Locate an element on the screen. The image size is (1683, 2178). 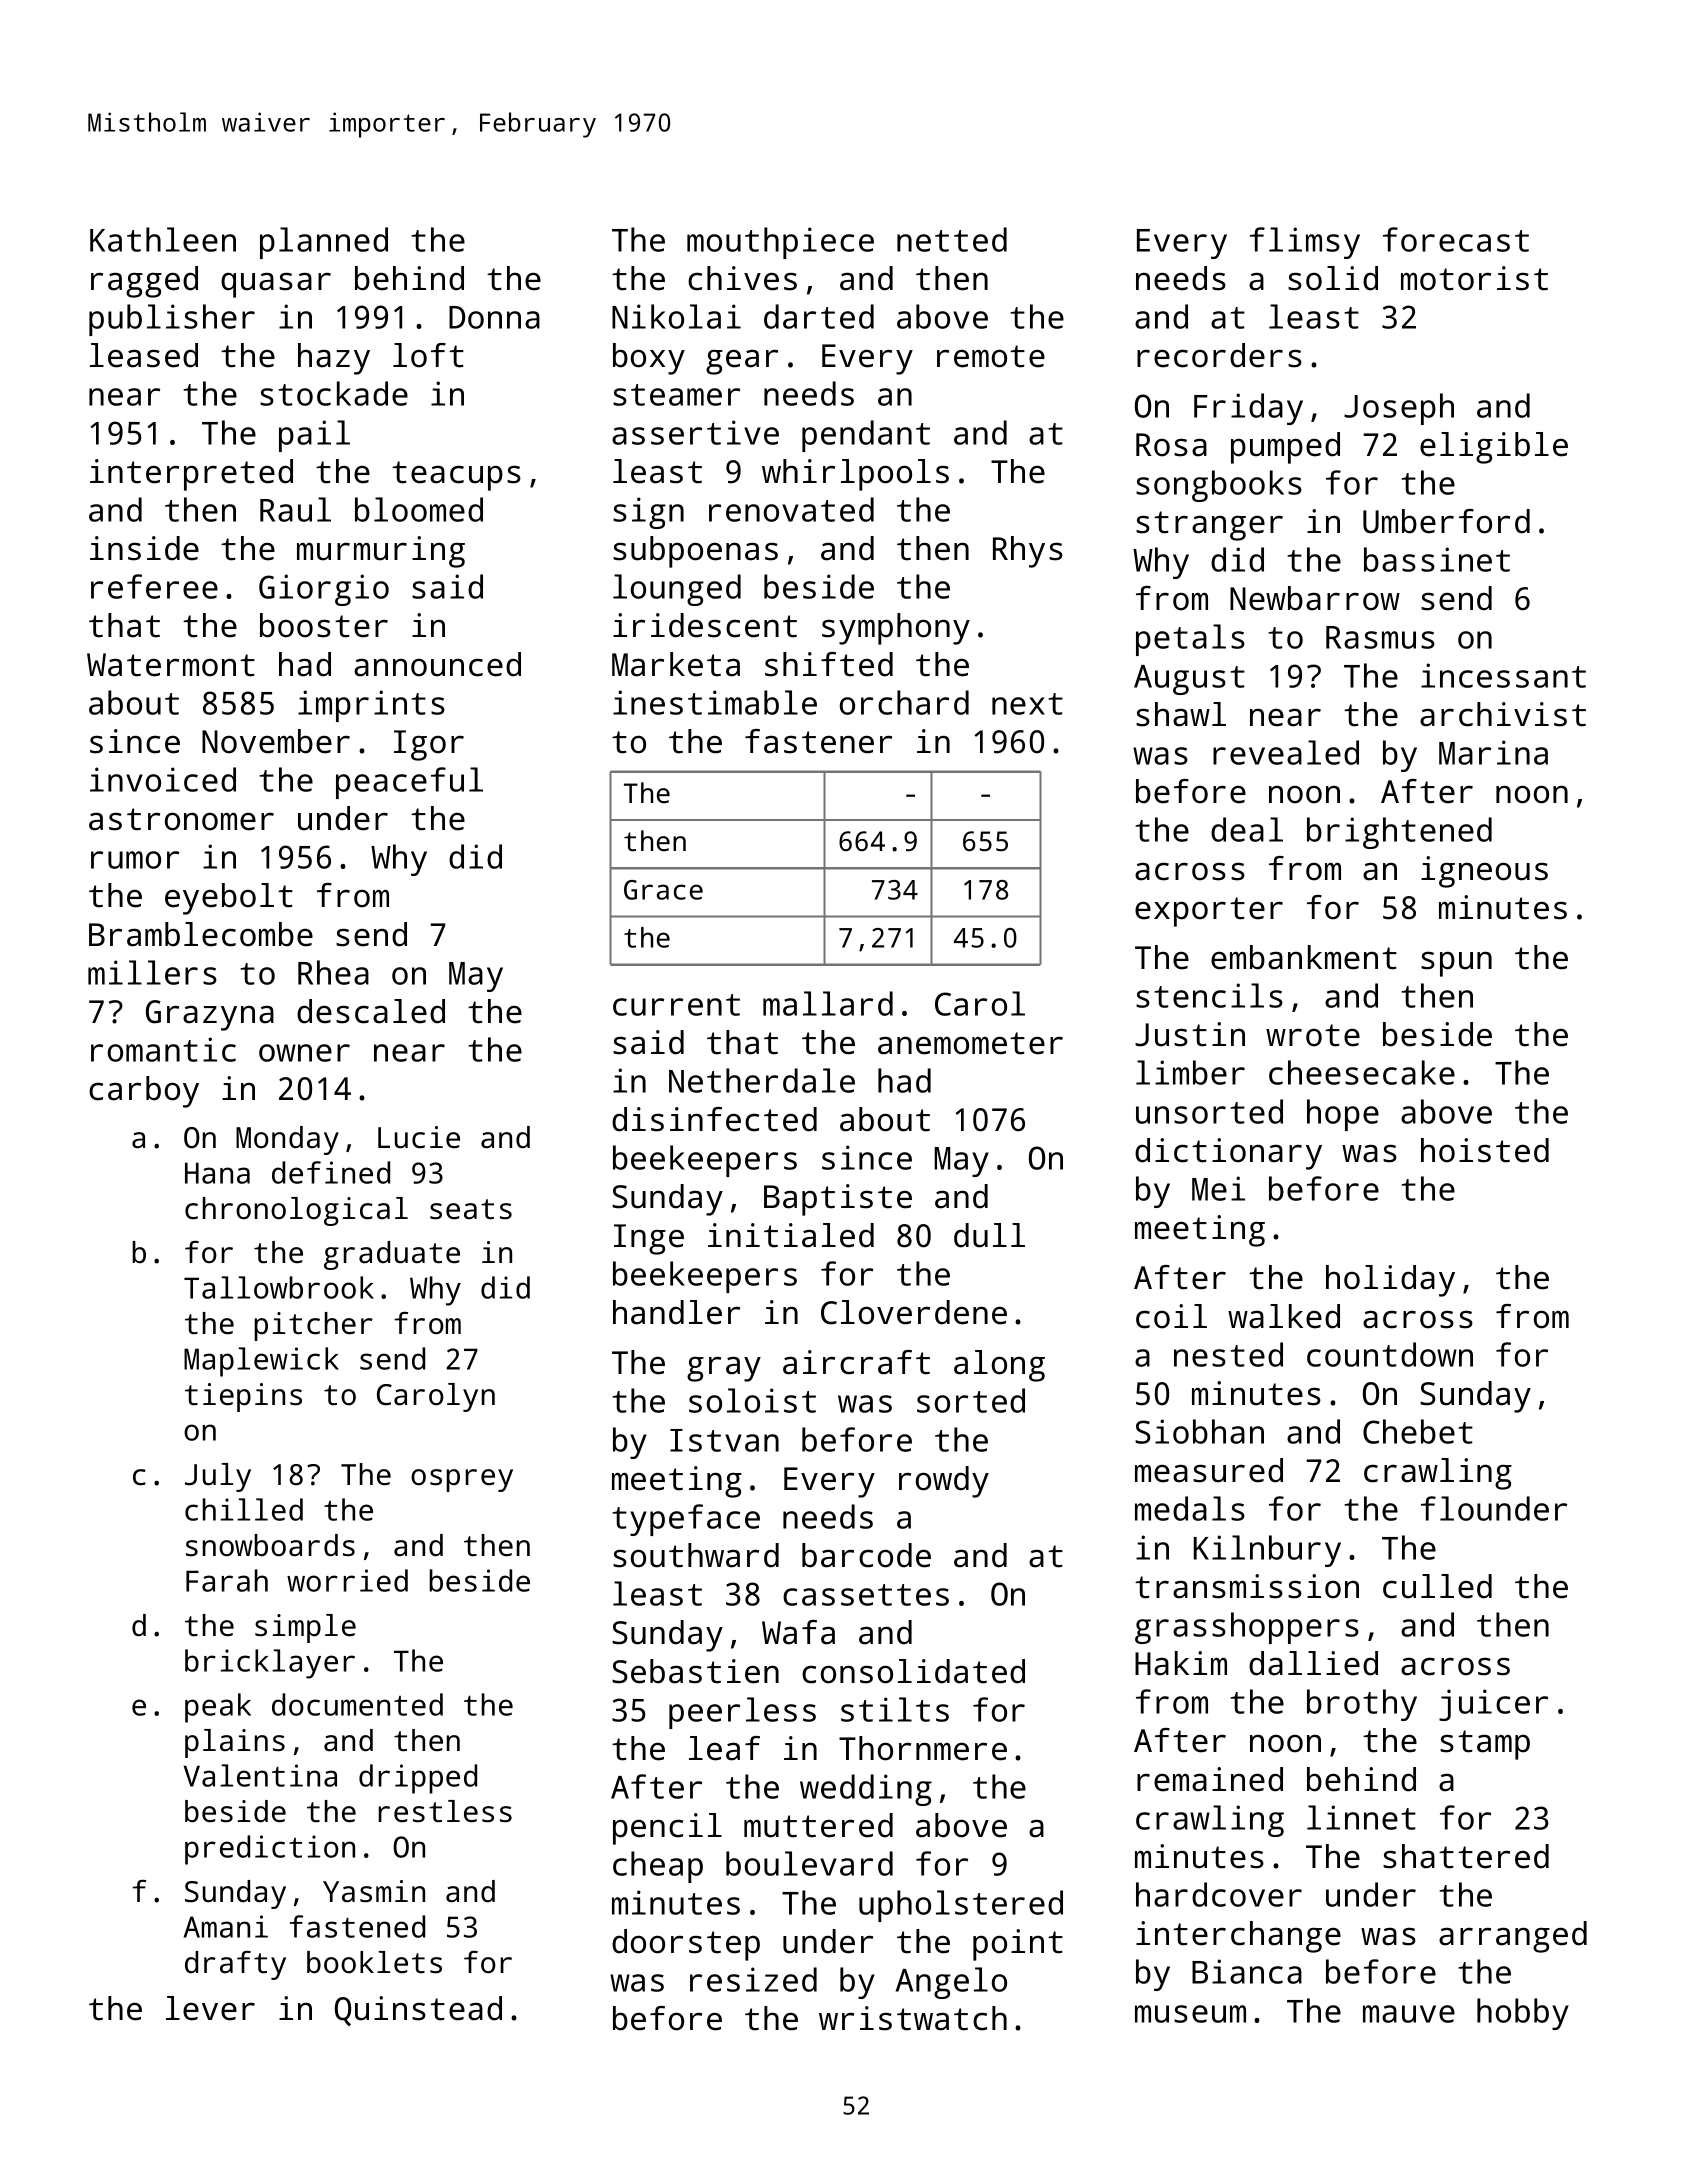
mouthpiece is located at coordinates (780, 243).
